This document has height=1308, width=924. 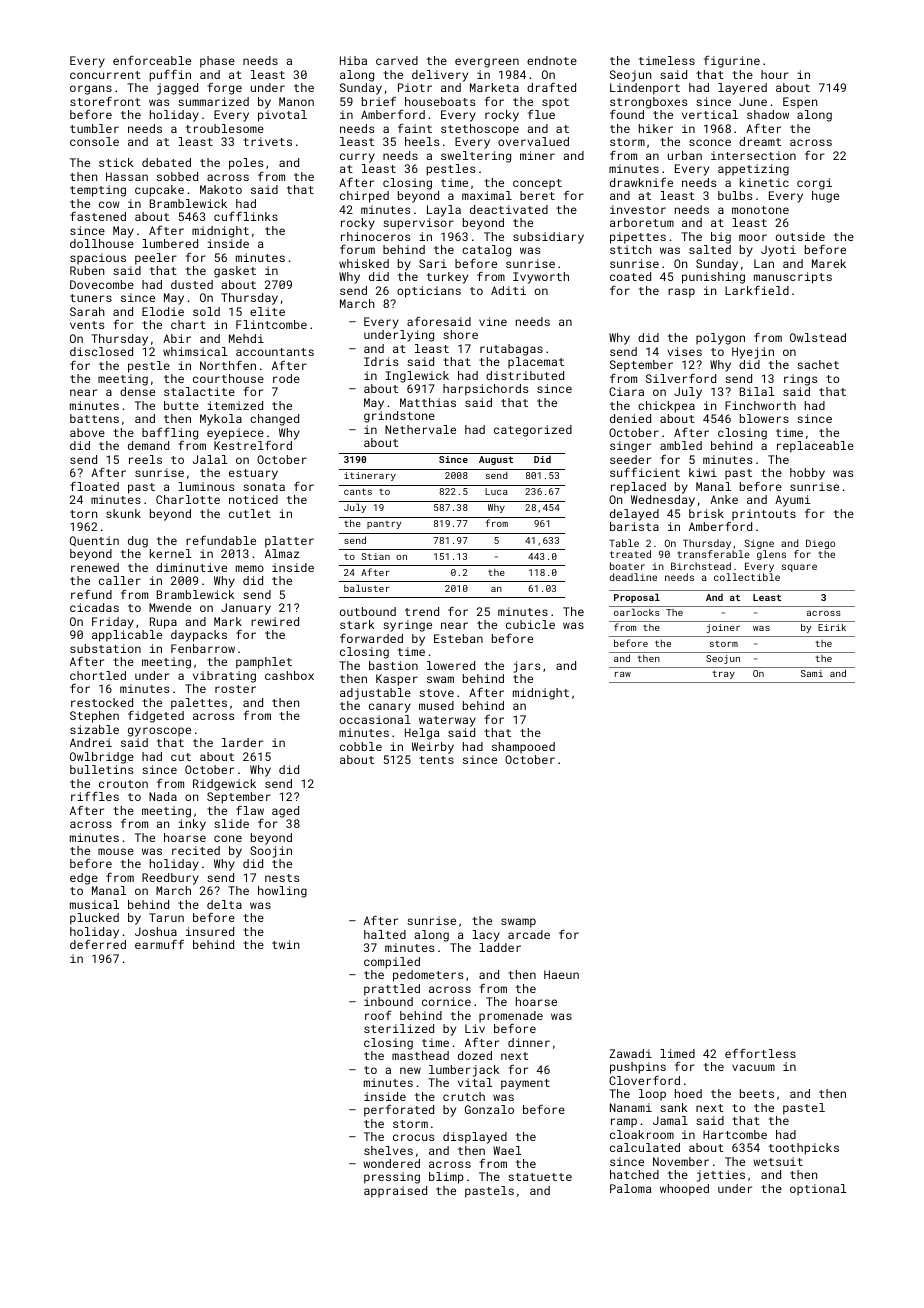 What do you see at coordinates (422, 611) in the document?
I see `trend` at bounding box center [422, 611].
